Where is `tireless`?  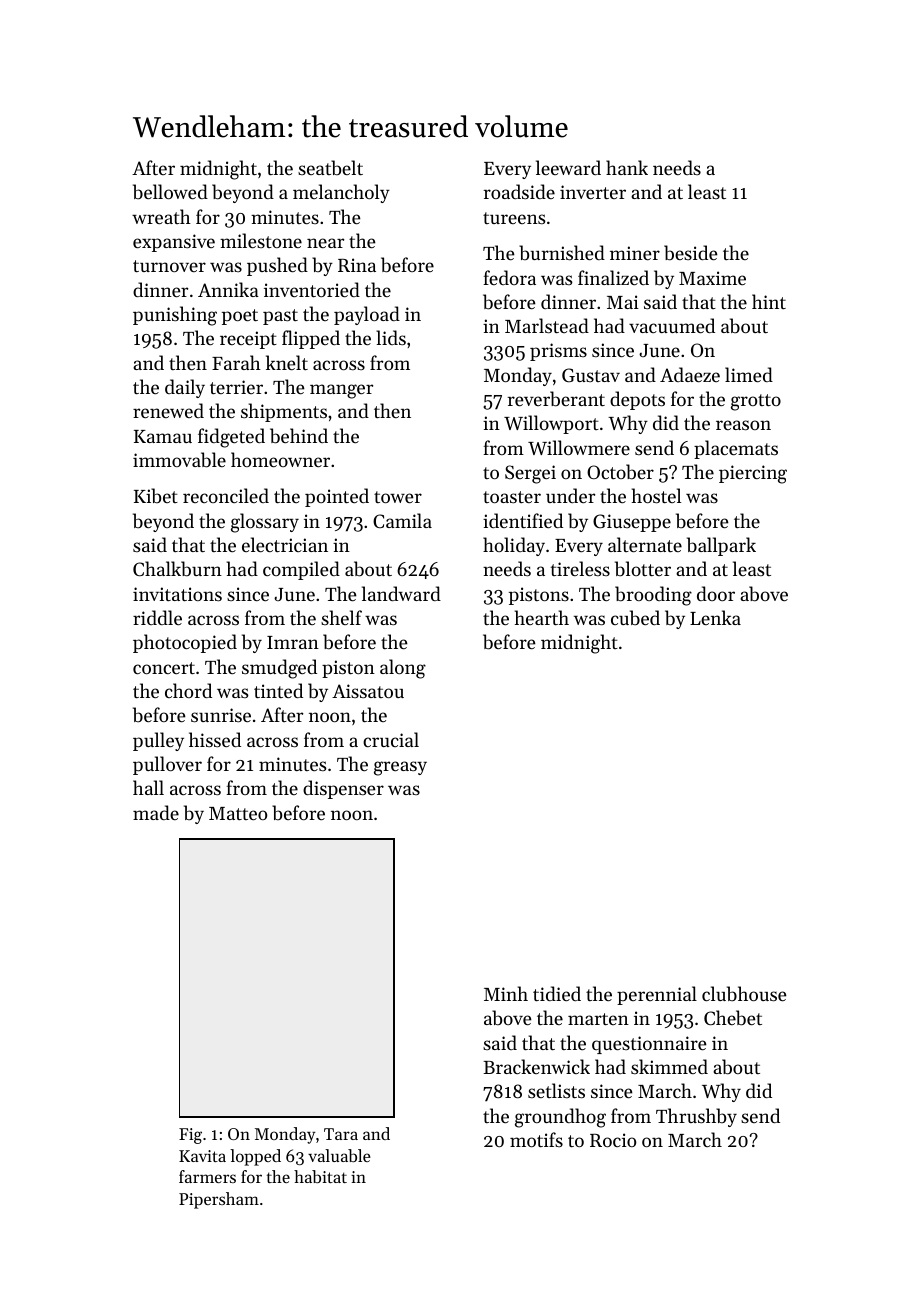
tireless is located at coordinates (580, 568).
